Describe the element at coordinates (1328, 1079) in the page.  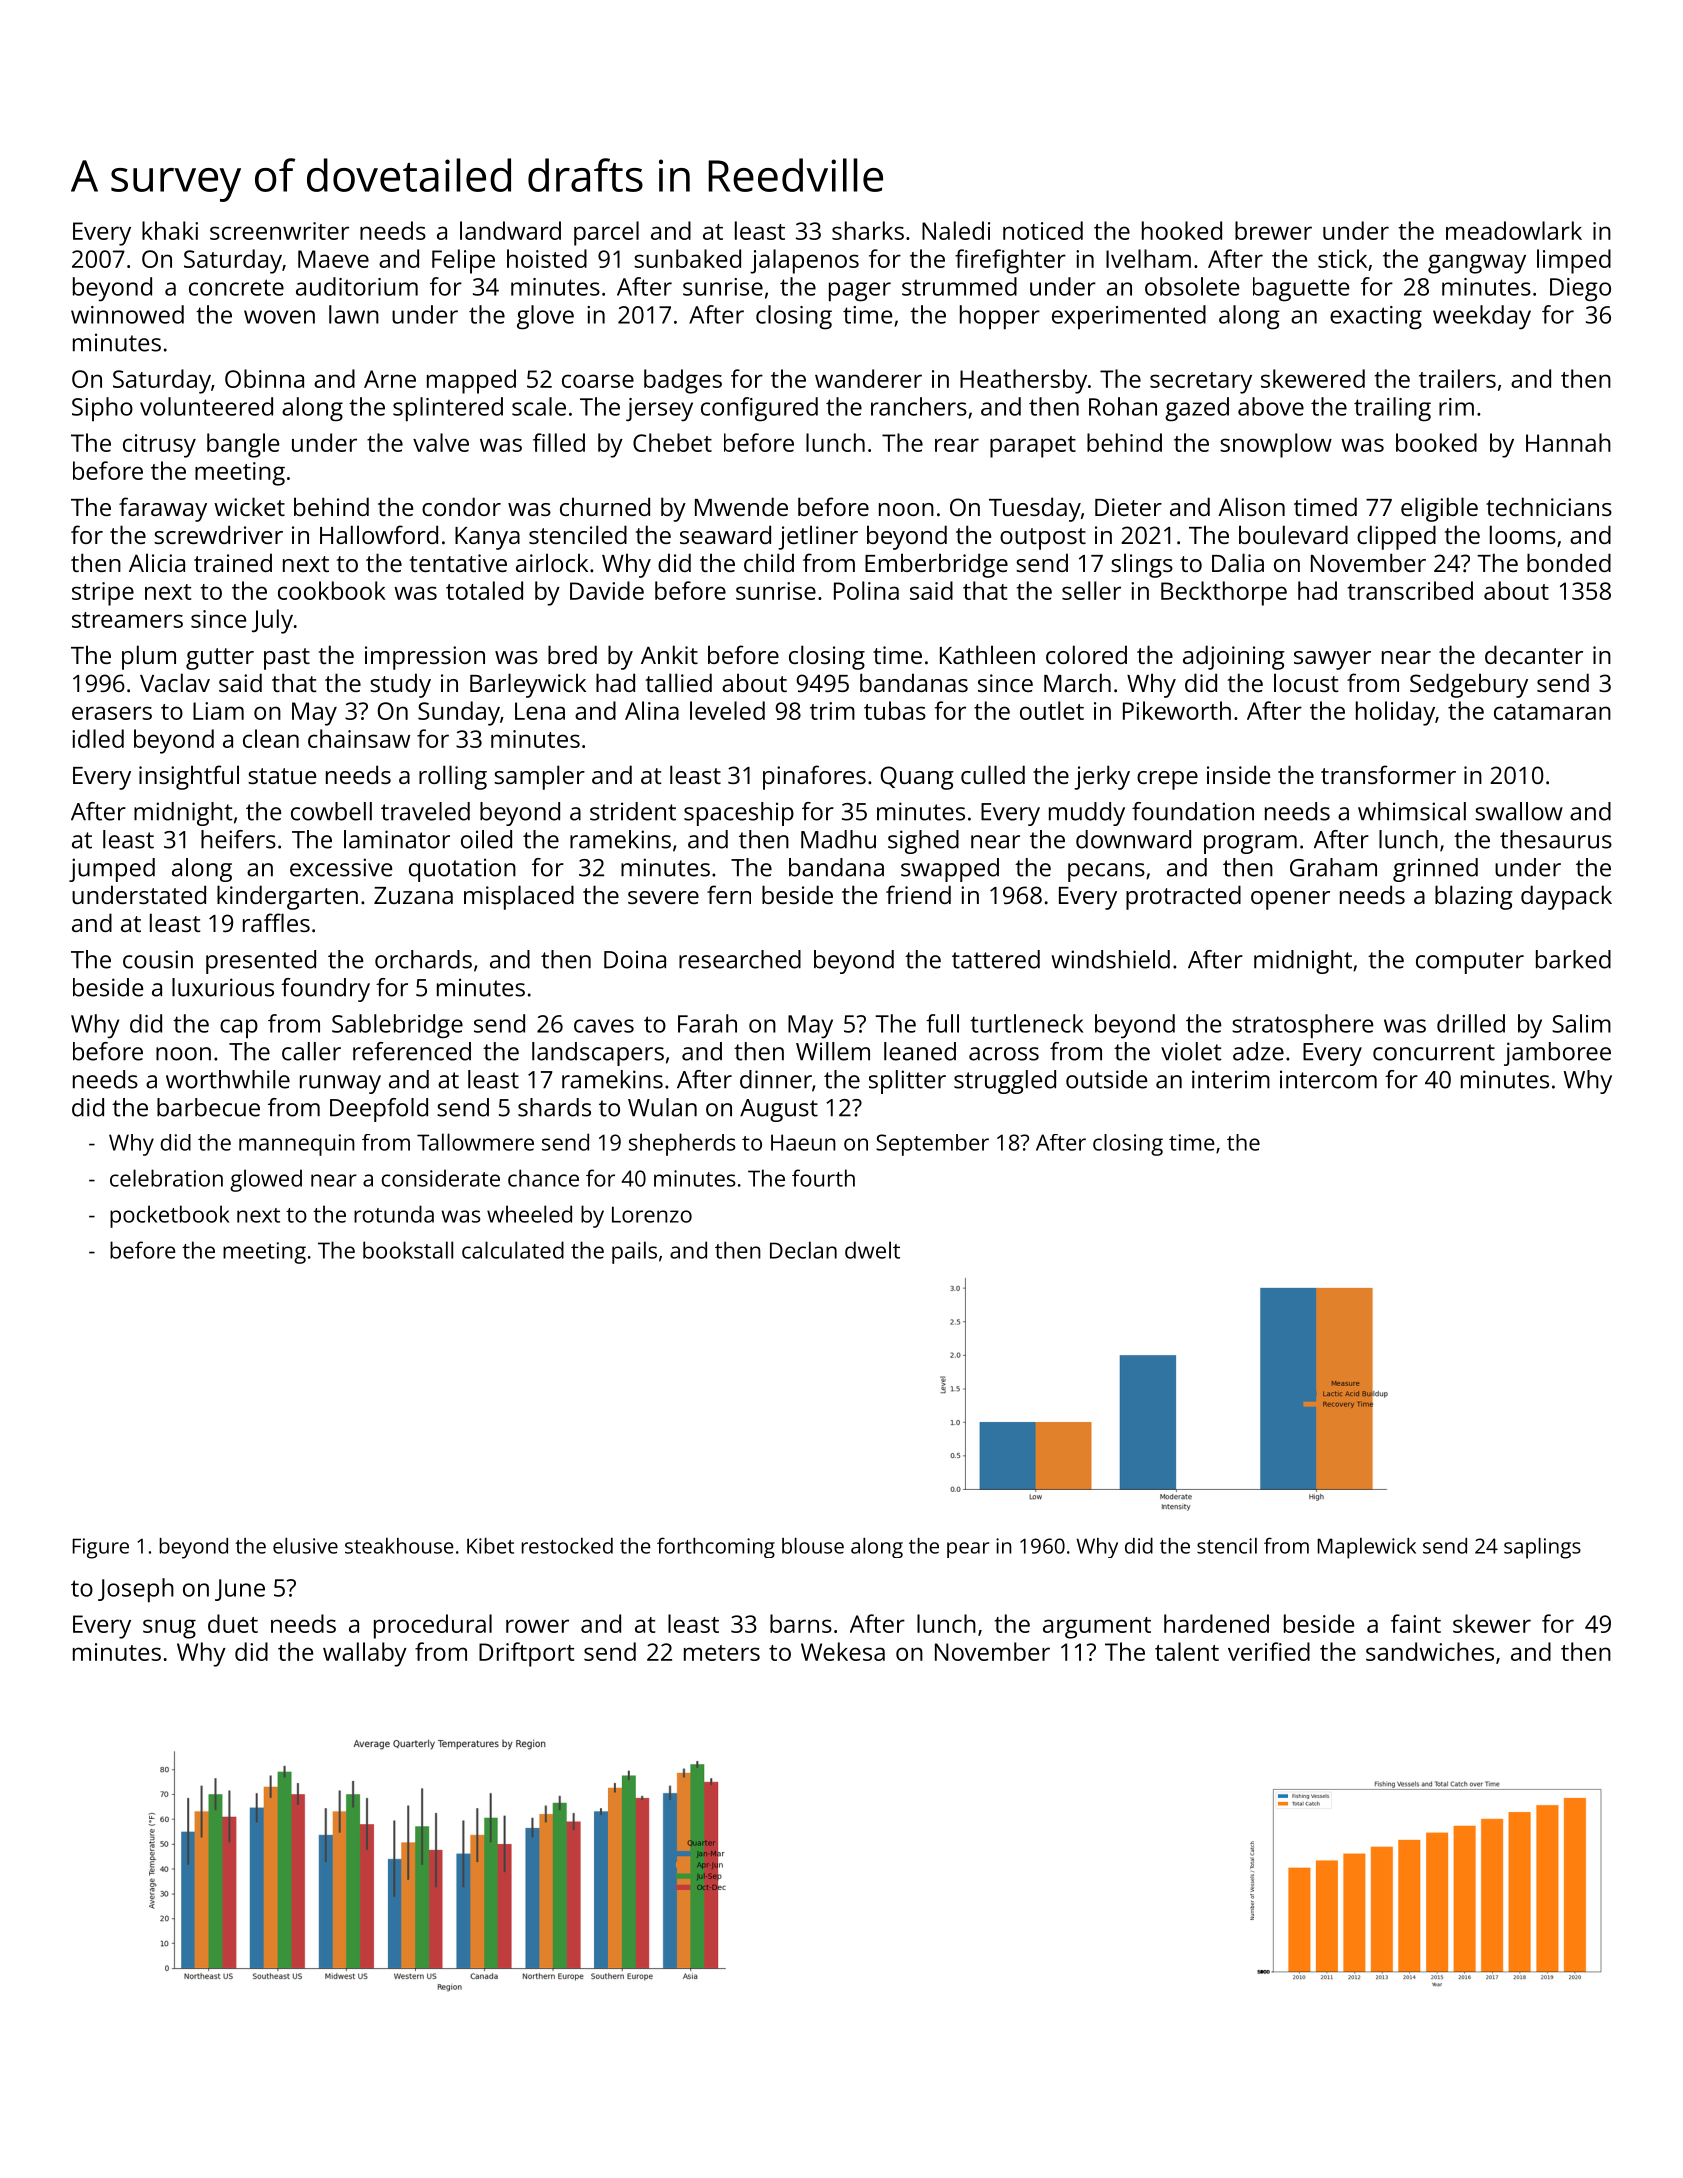
I see `intercom` at that location.
